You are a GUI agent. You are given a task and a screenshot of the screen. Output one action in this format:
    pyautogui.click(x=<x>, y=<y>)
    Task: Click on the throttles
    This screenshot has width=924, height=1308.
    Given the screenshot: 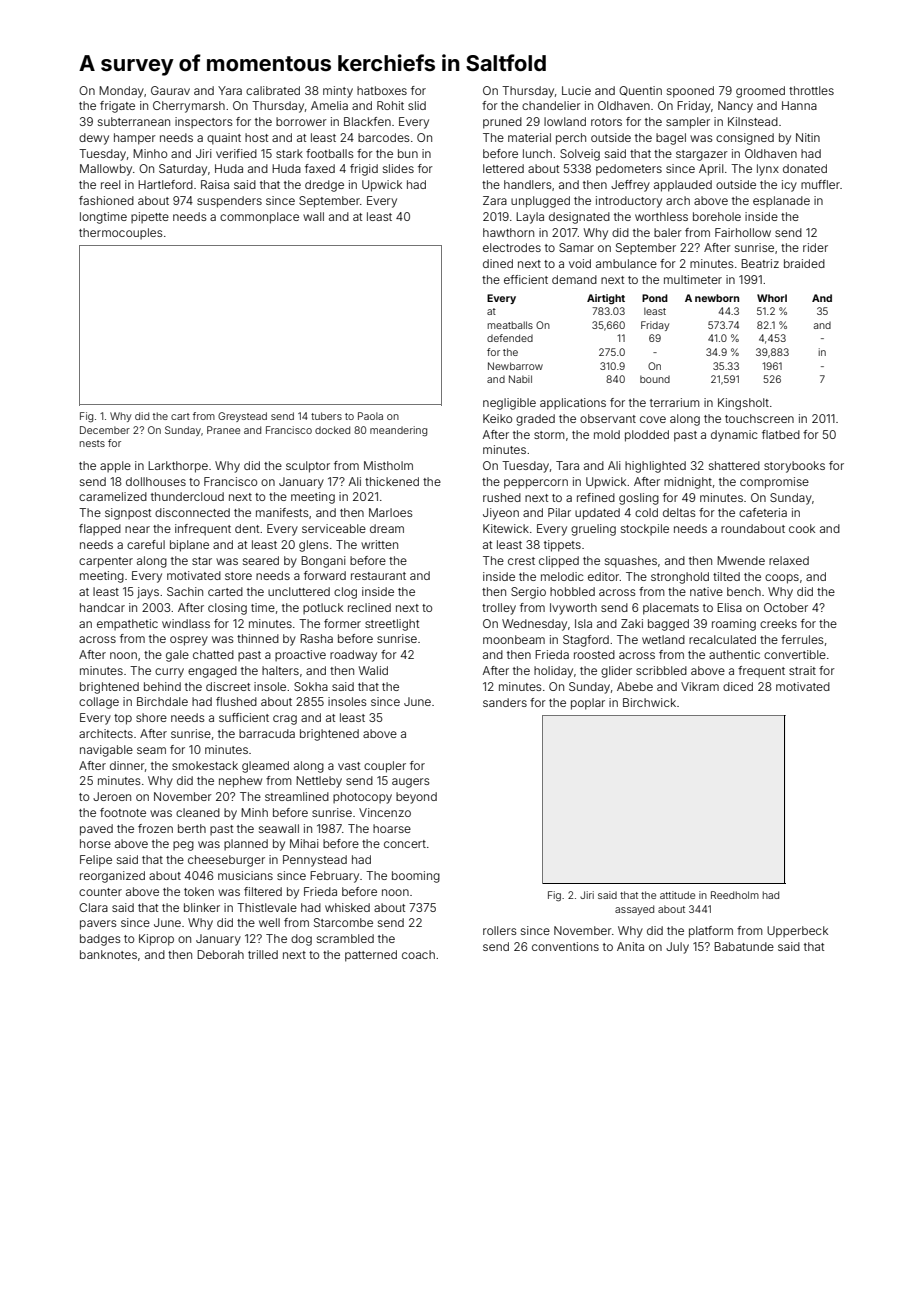 What is the action you would take?
    pyautogui.click(x=811, y=90)
